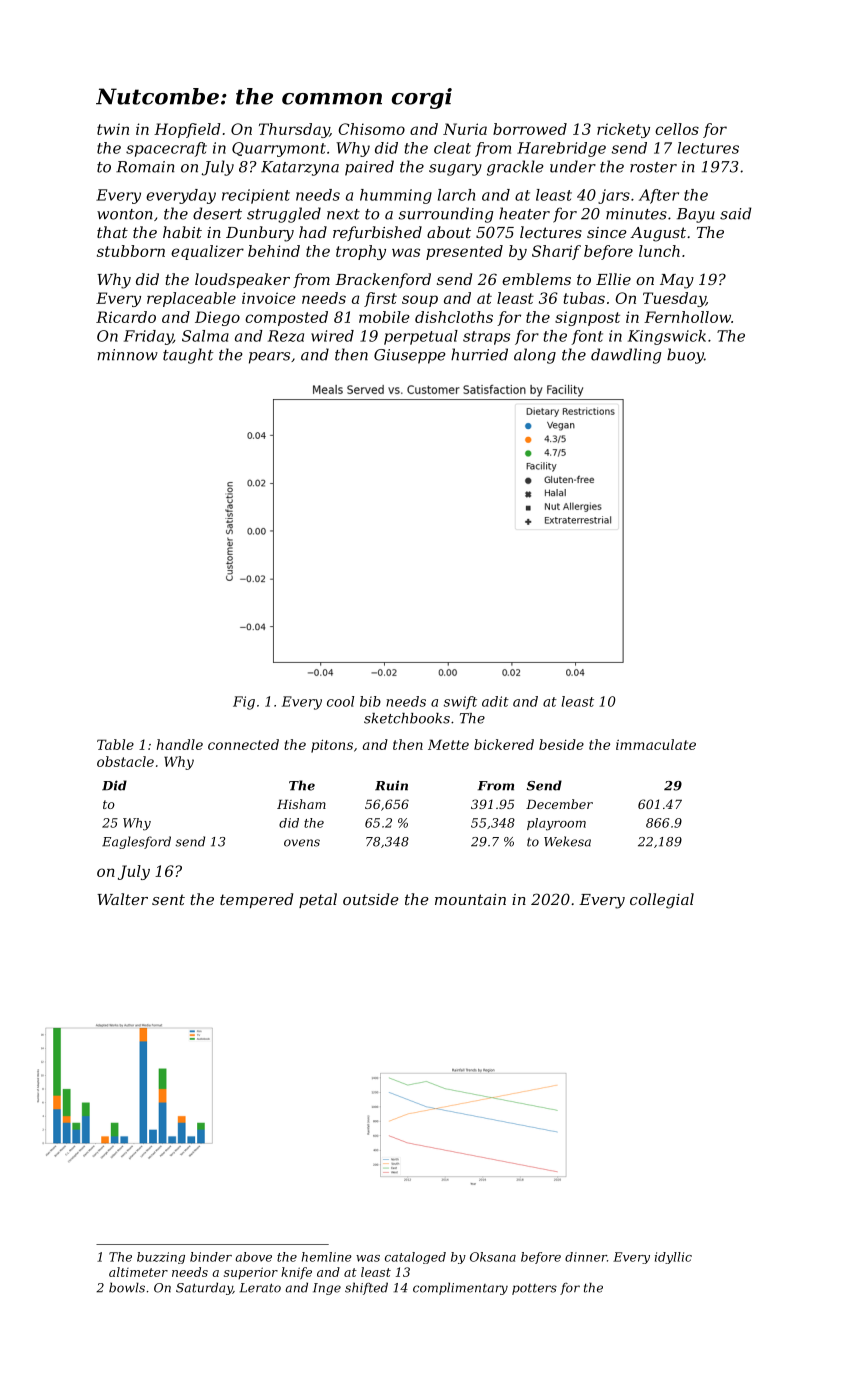  I want to click on Kingswick, so click(667, 337).
